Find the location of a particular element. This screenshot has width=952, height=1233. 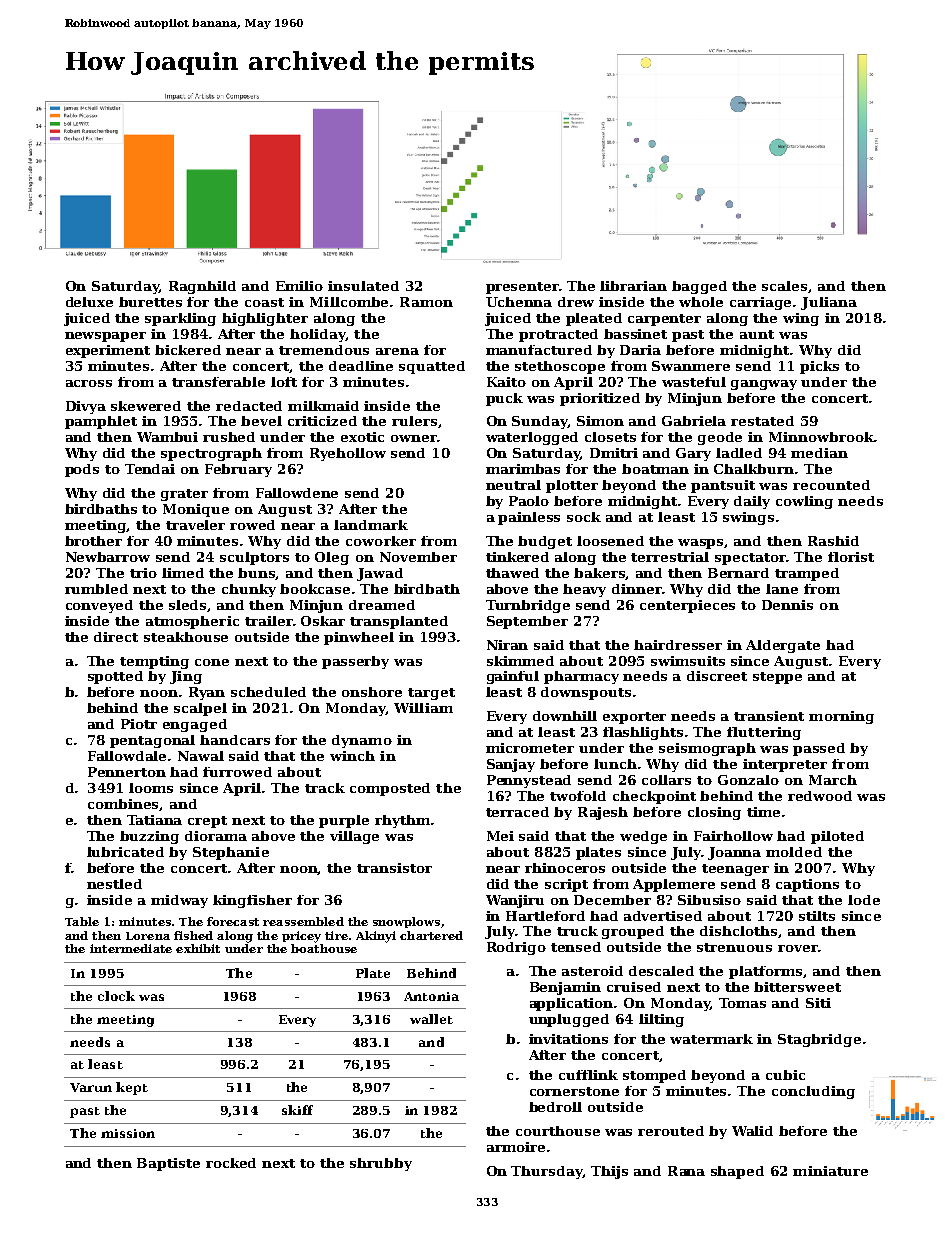

buns is located at coordinates (257, 574).
